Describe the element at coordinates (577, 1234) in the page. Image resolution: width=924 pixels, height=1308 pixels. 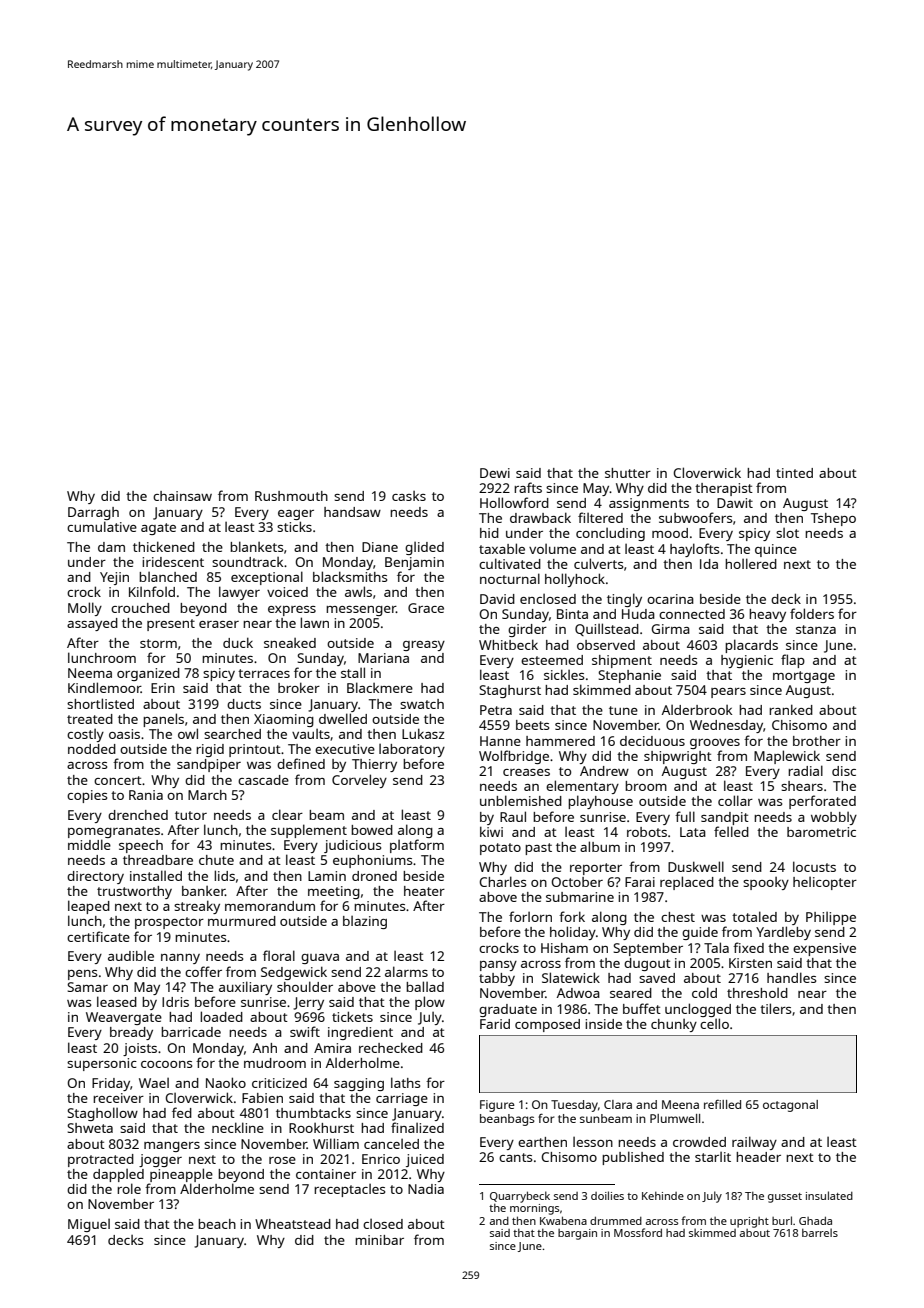
I see `bargain` at that location.
